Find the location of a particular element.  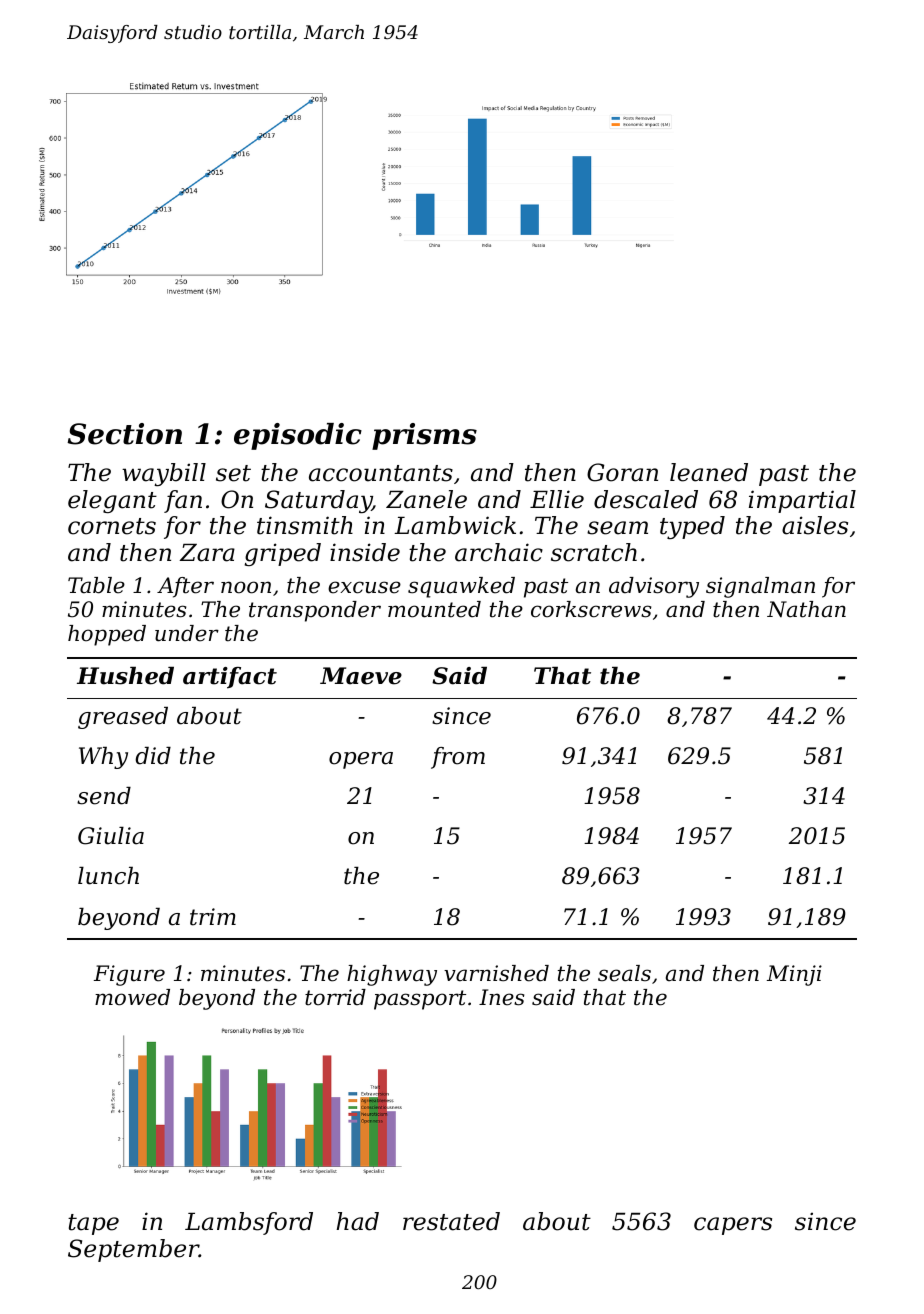

signalman is located at coordinates (760, 587).
